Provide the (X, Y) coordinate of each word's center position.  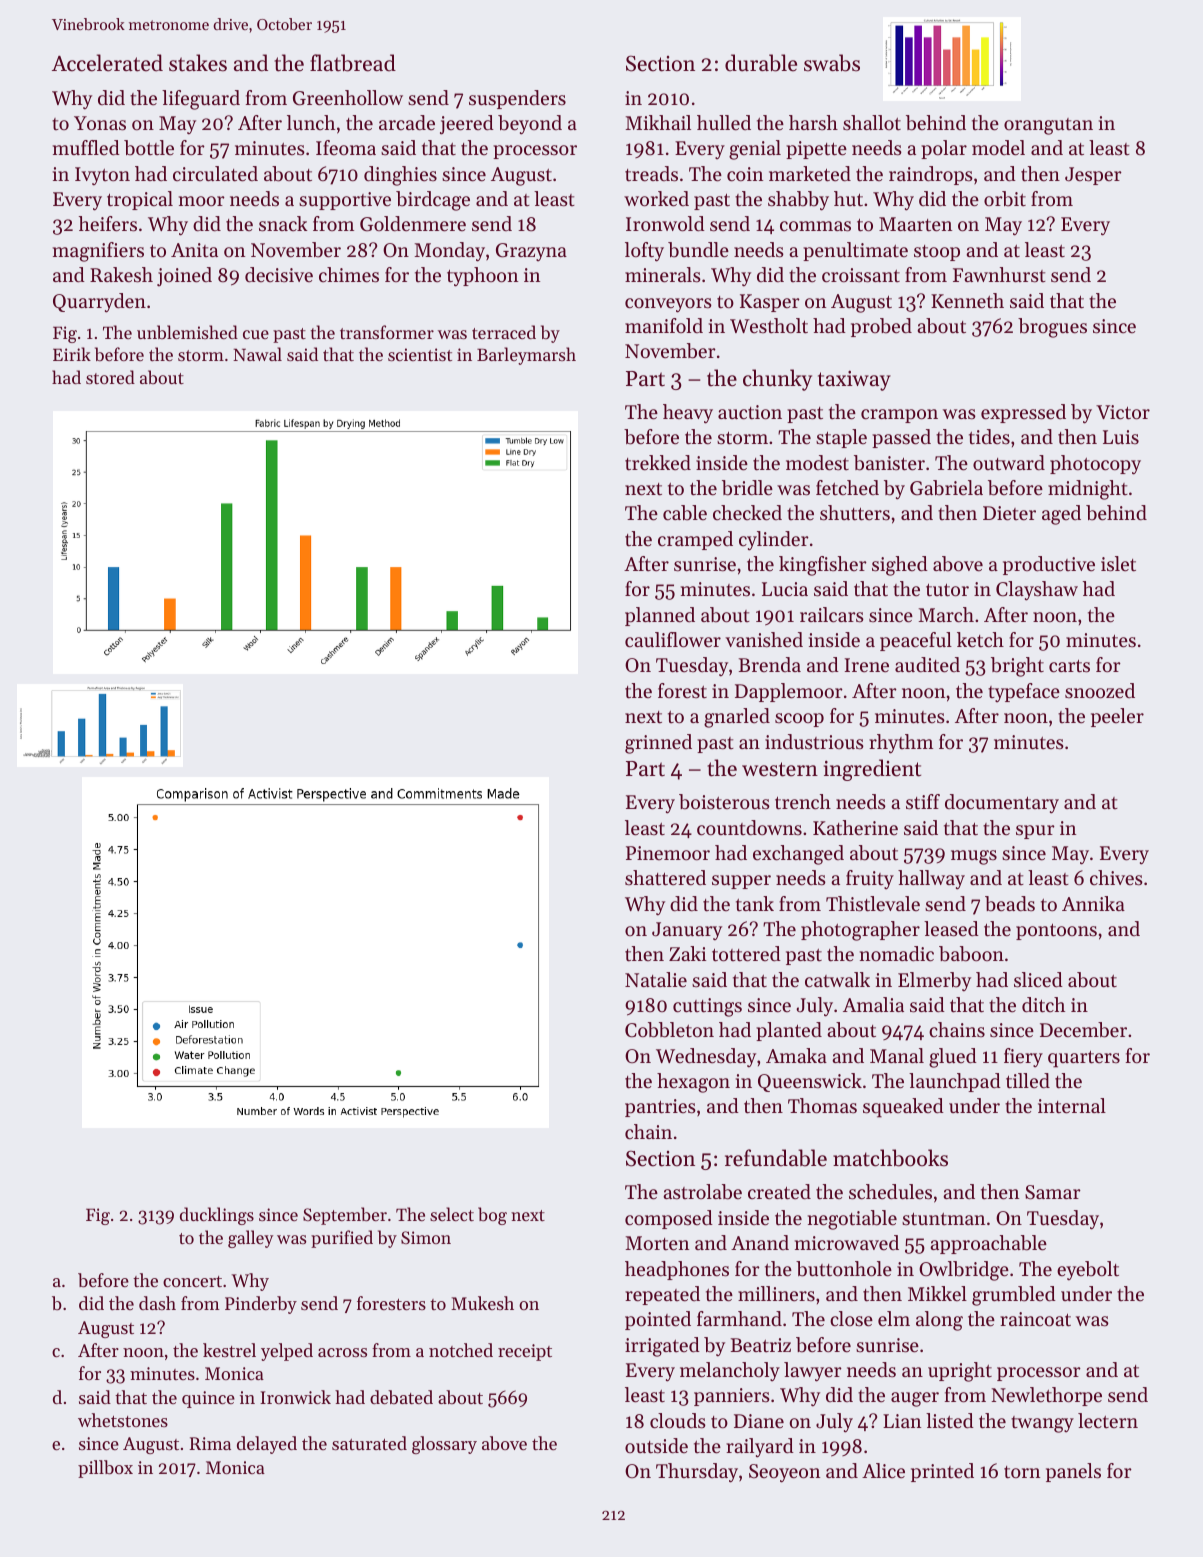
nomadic (897, 954)
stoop (937, 253)
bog (492, 1216)
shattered (665, 878)
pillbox (105, 1469)
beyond (530, 125)
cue (256, 334)
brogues (1052, 328)
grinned (658, 744)
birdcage (433, 201)
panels (1073, 1472)
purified (342, 1239)
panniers (732, 1397)
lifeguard (201, 100)
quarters (1084, 1059)
